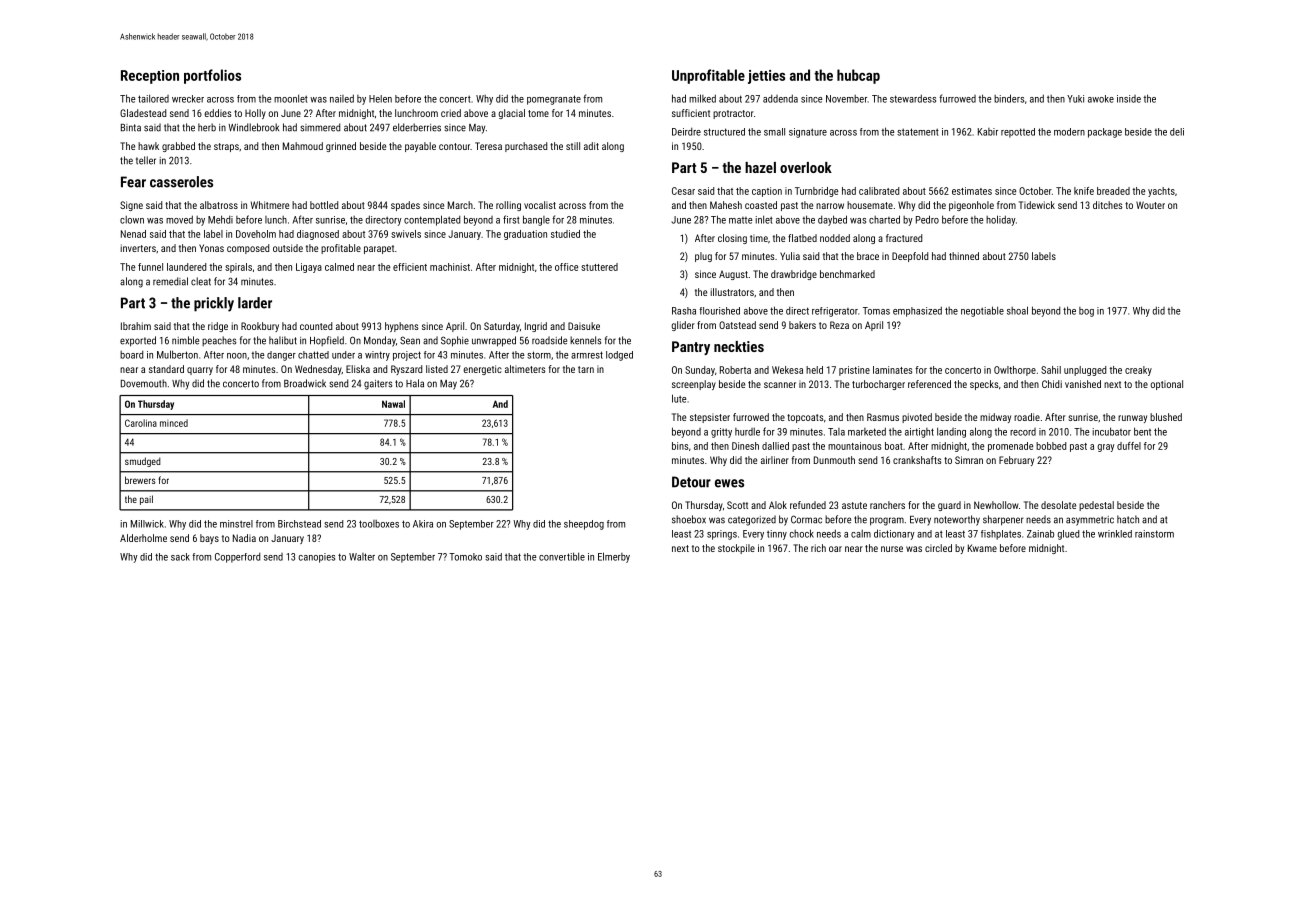  What do you see at coordinates (680, 446) in the page?
I see `bins` at bounding box center [680, 446].
